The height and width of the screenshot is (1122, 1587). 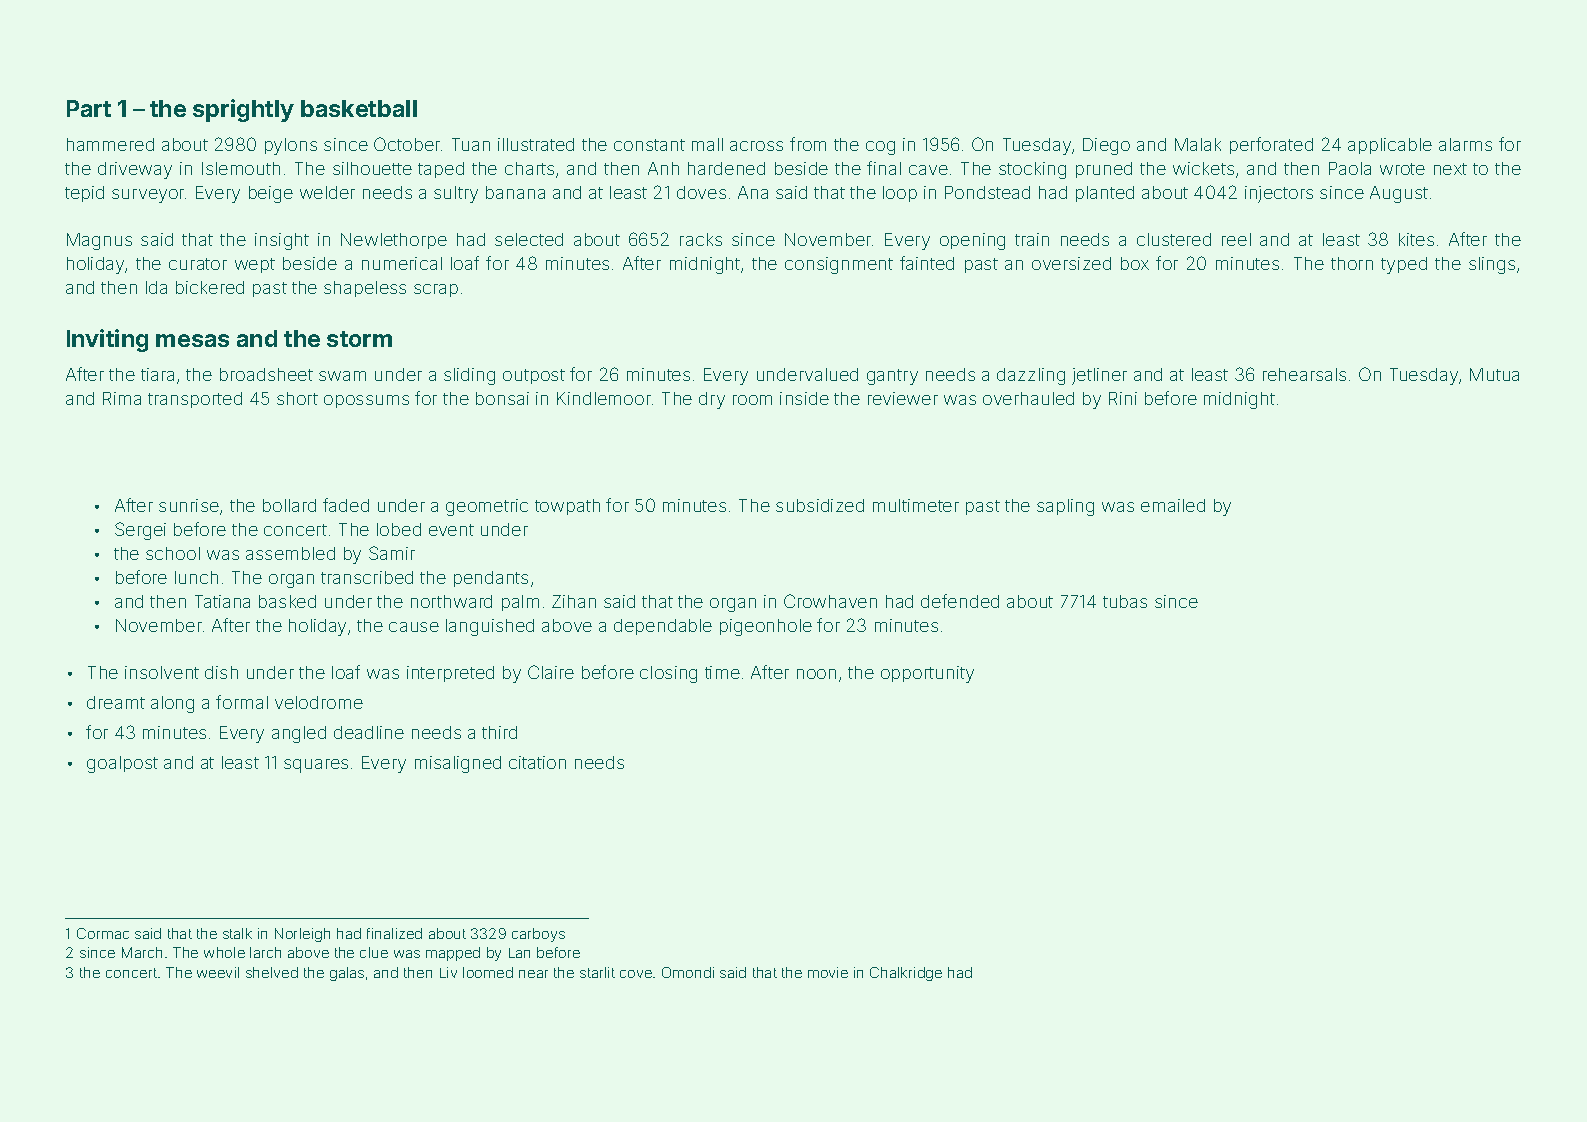 What do you see at coordinates (1399, 194) in the screenshot?
I see `August` at bounding box center [1399, 194].
